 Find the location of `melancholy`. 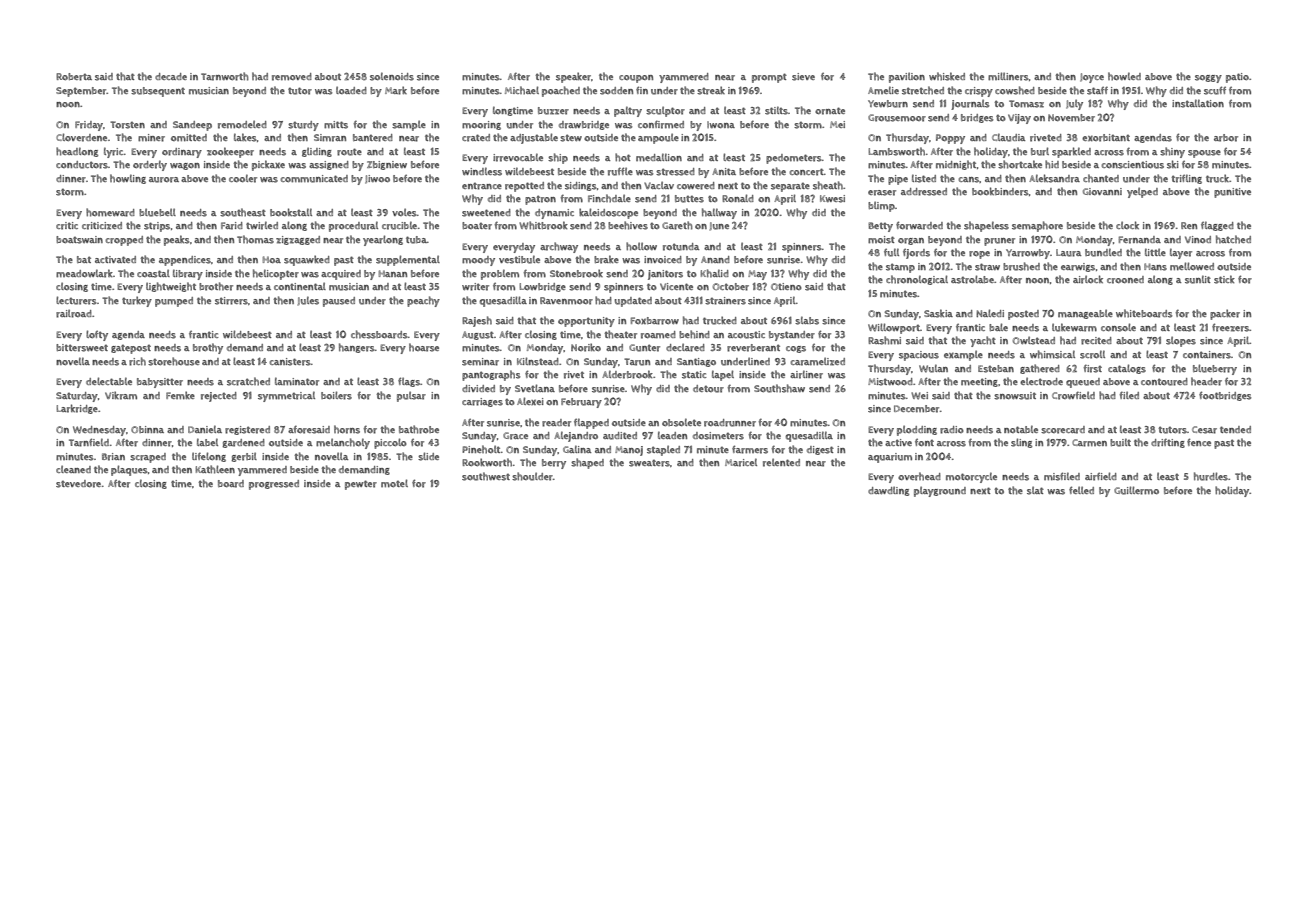

melancholy is located at coordinates (343, 443).
